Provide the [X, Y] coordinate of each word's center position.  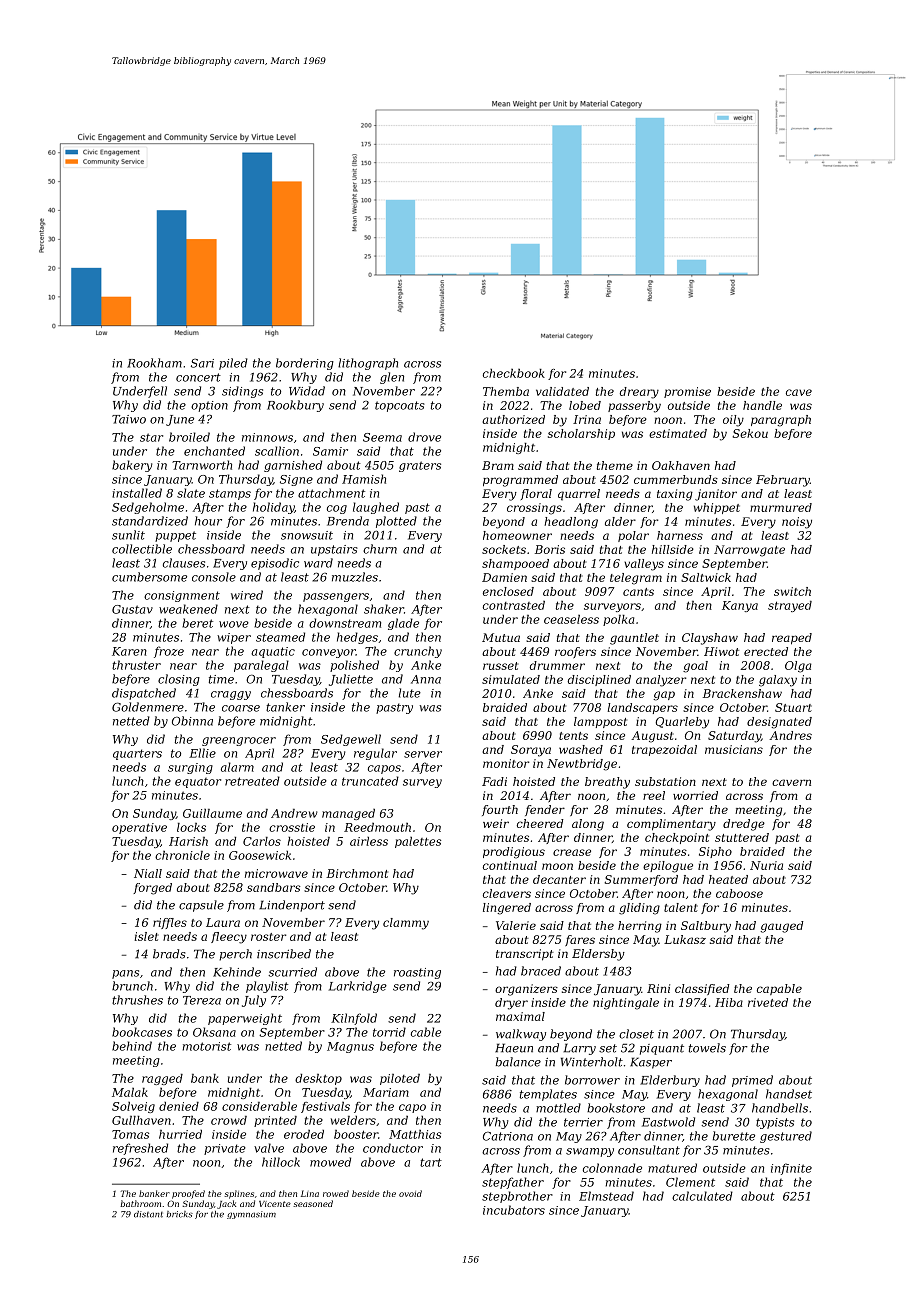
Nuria [766, 865]
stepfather [513, 1183]
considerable [259, 1106]
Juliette [351, 680]
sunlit [128, 535]
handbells [780, 1108]
